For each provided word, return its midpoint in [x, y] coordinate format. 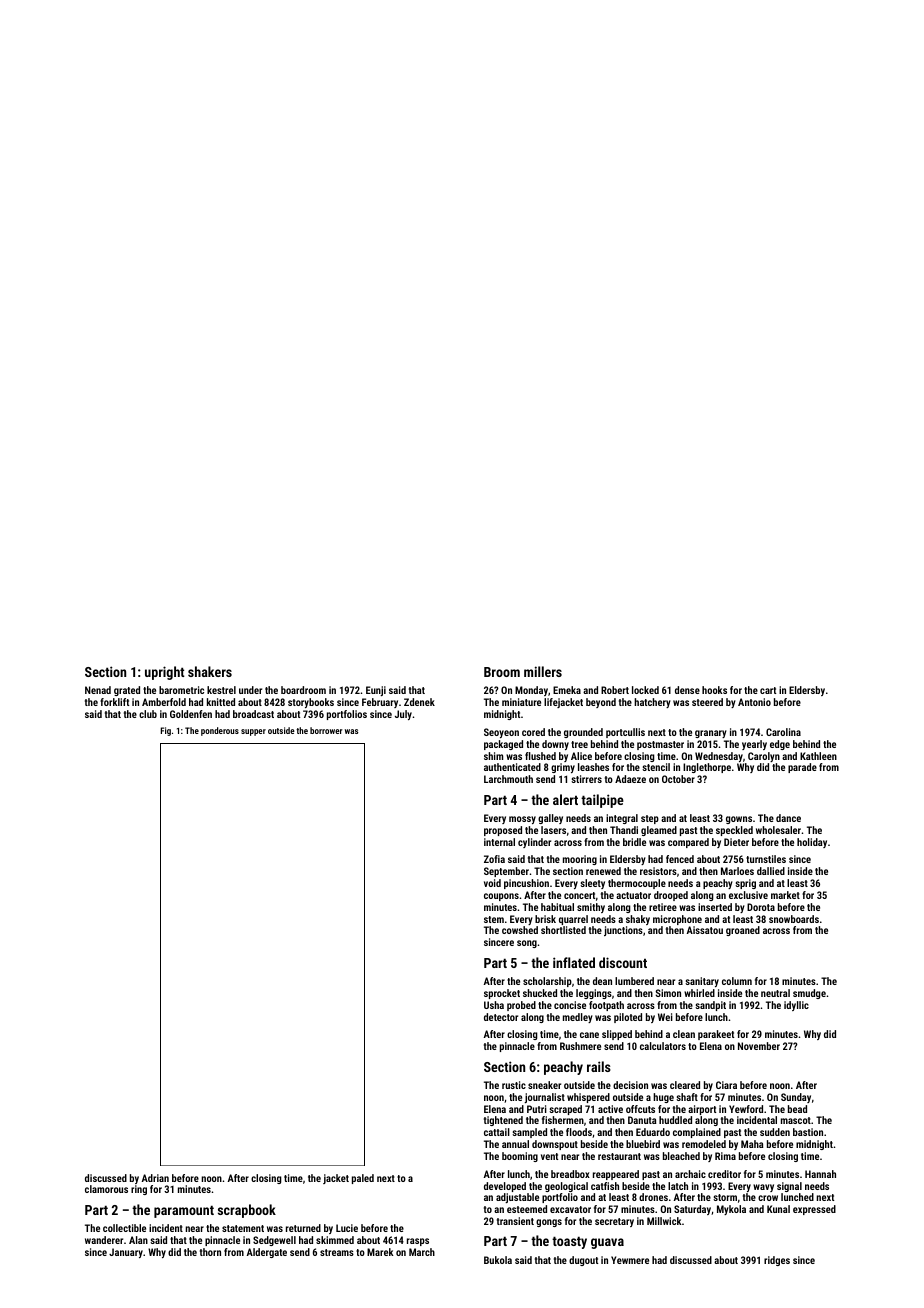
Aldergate [267, 1253]
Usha [494, 1005]
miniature [521, 702]
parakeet [716, 1035]
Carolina [783, 732]
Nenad [98, 690]
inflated [574, 962]
